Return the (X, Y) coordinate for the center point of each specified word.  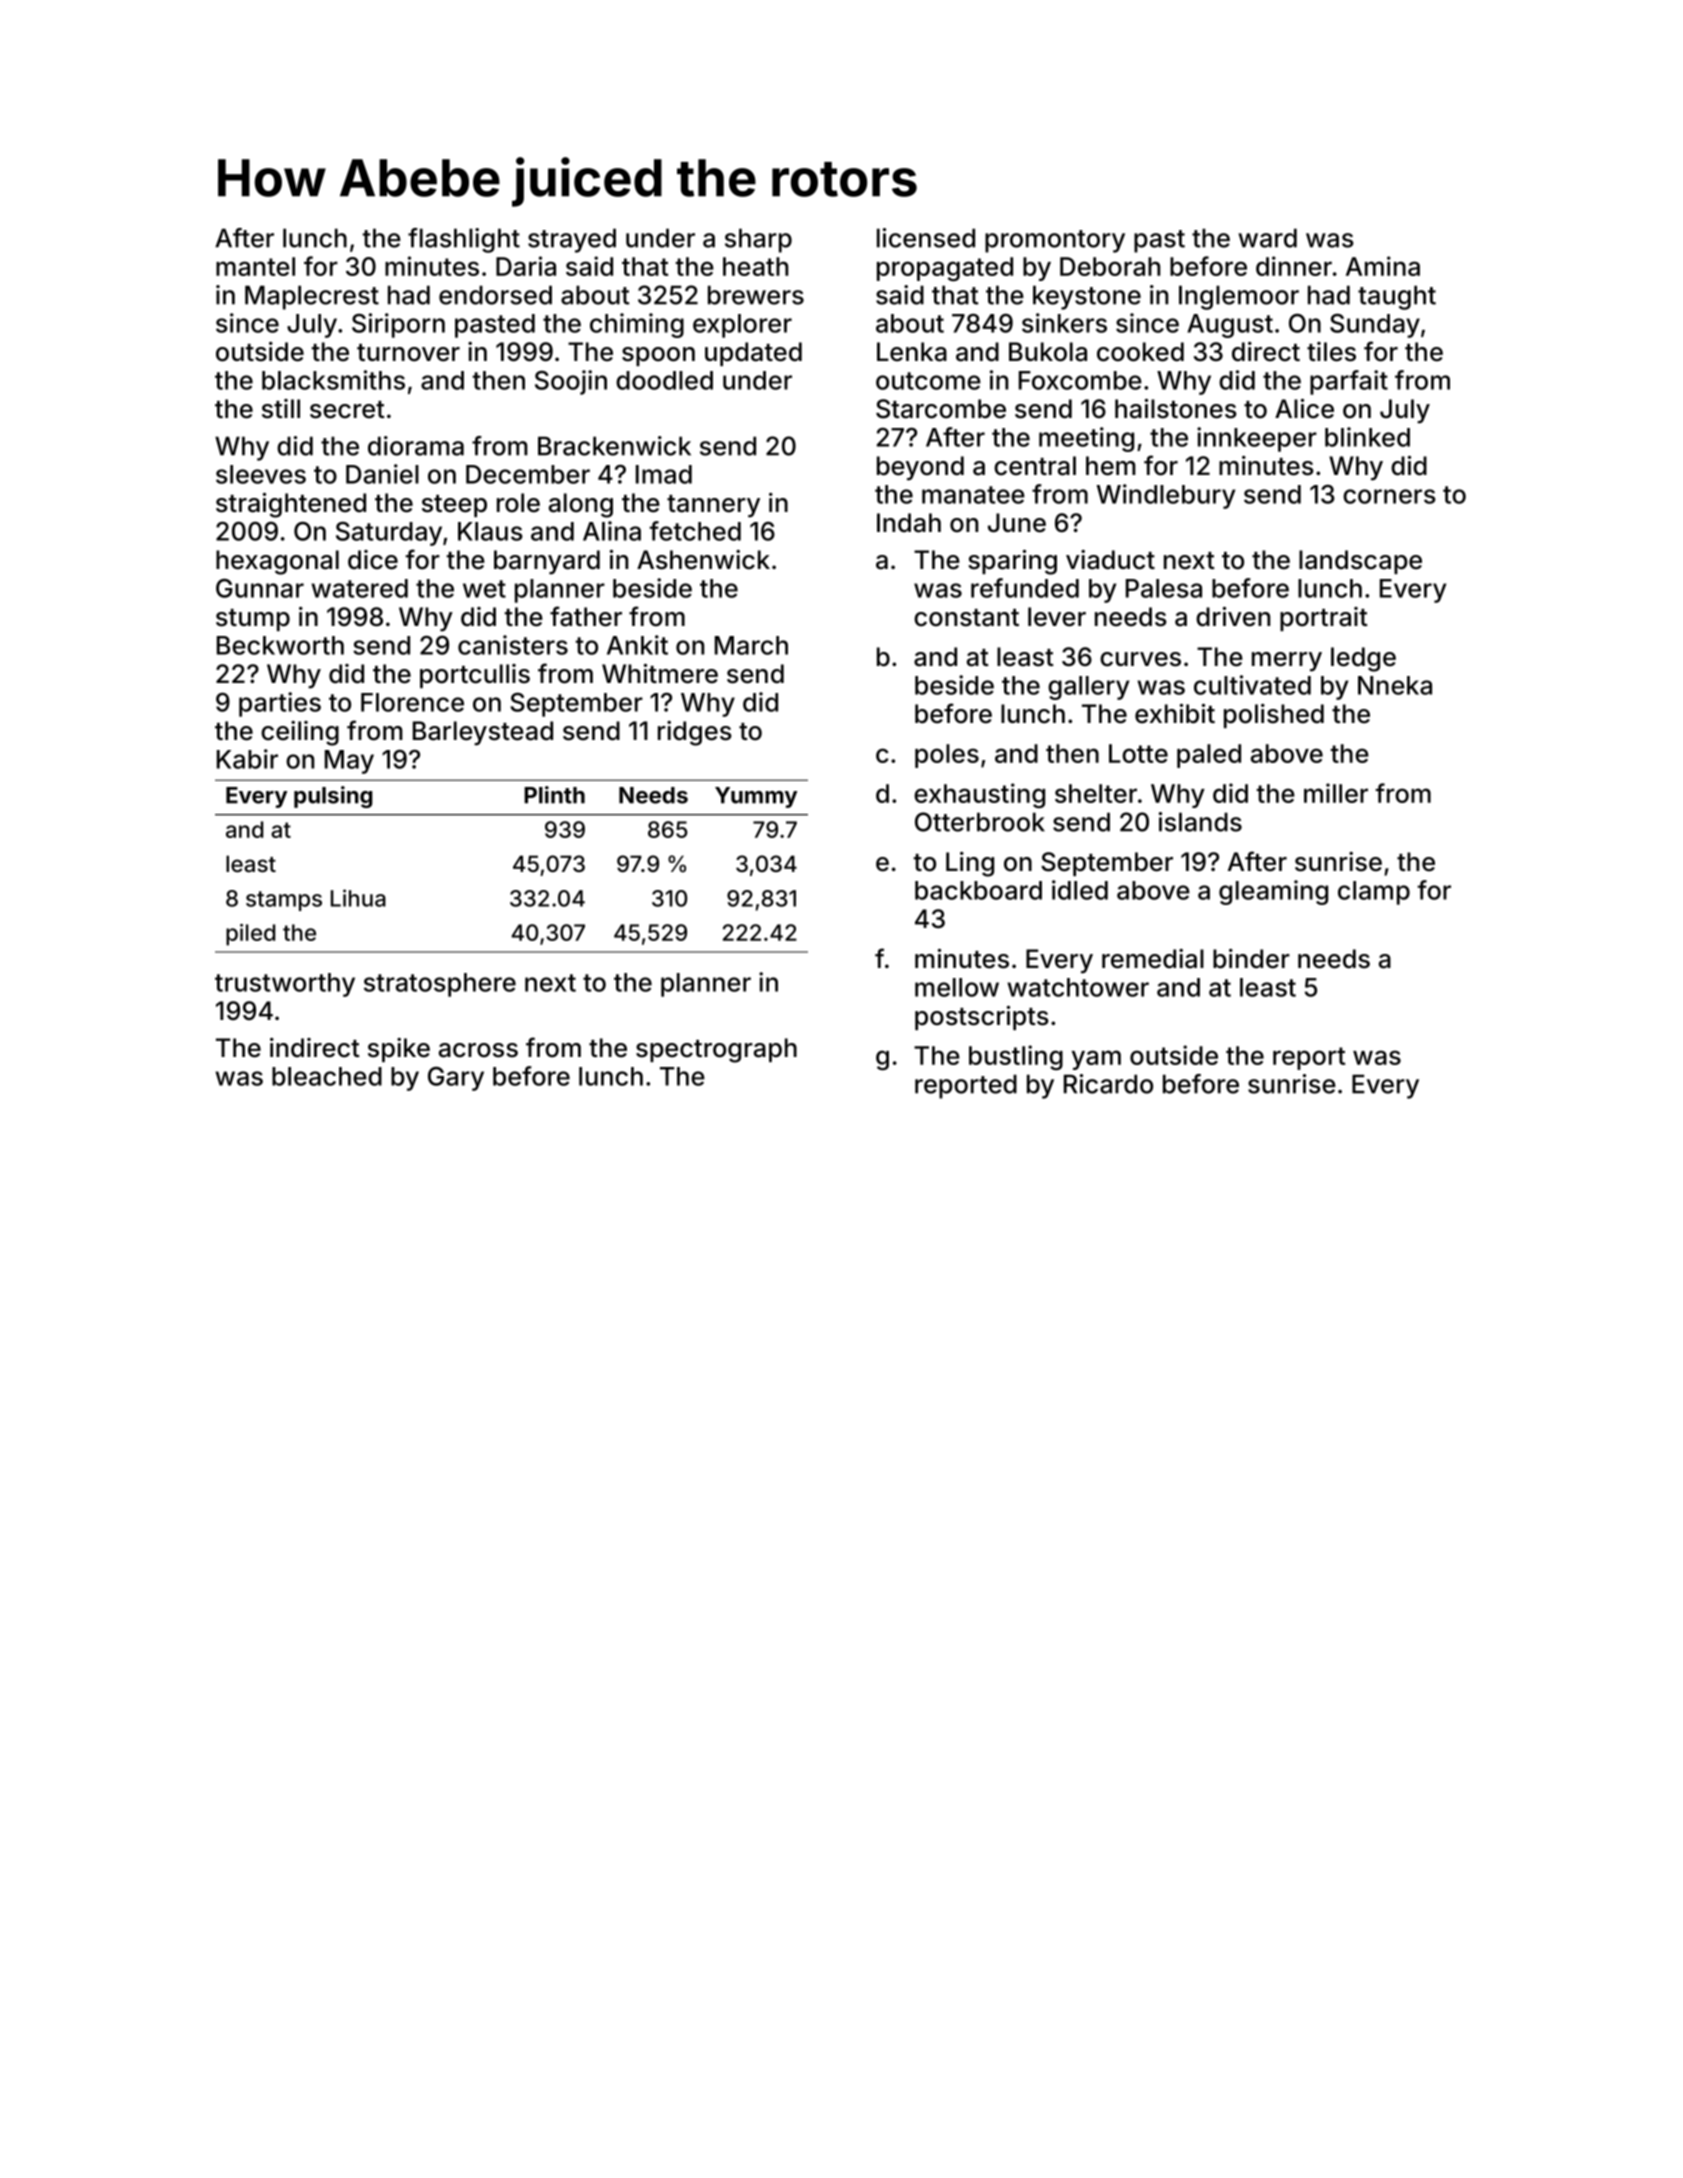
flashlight (464, 240)
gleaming (1273, 892)
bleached (327, 1076)
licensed (926, 238)
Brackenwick (614, 446)
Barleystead (483, 733)
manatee (973, 495)
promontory (1055, 241)
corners (1389, 496)
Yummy (756, 797)
